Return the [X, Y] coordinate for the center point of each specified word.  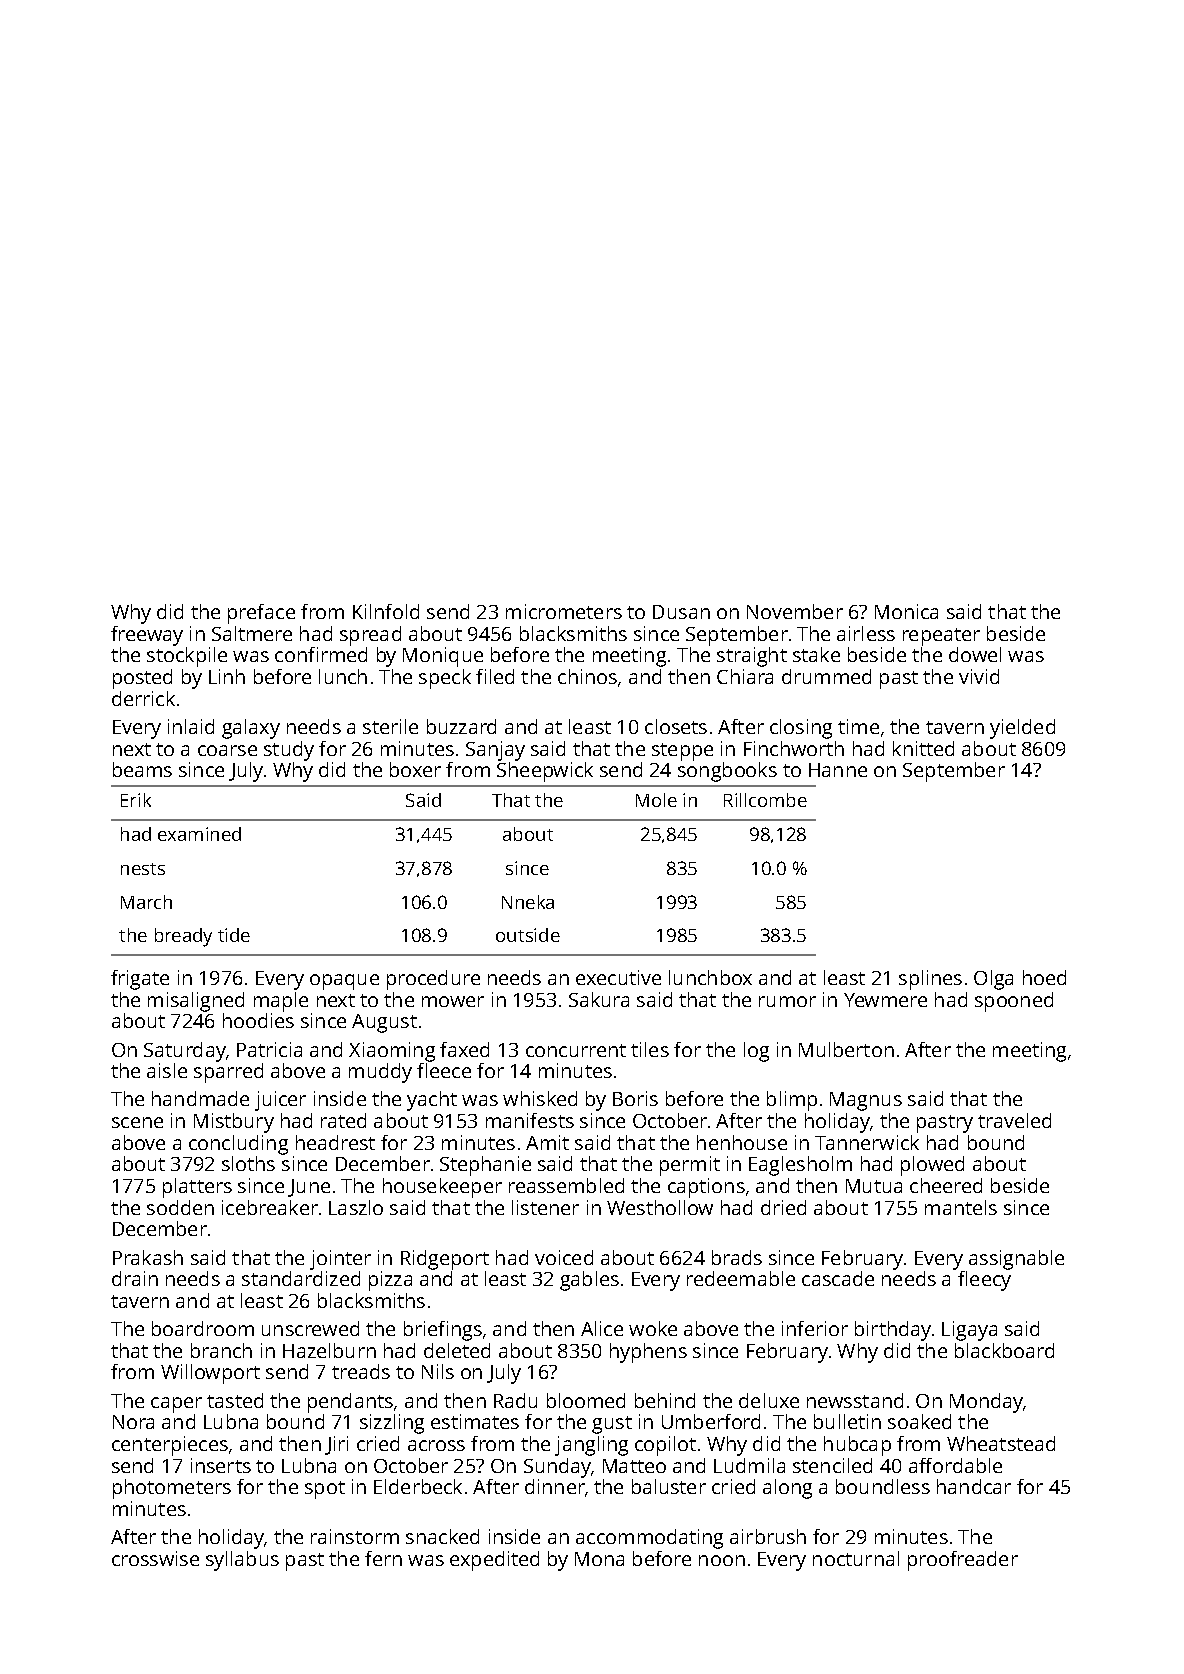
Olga [993, 980]
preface [261, 614]
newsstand [855, 1400]
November [795, 611]
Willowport [210, 1374]
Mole [656, 800]
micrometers [564, 611]
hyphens [648, 1353]
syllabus [242, 1561]
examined [199, 834]
